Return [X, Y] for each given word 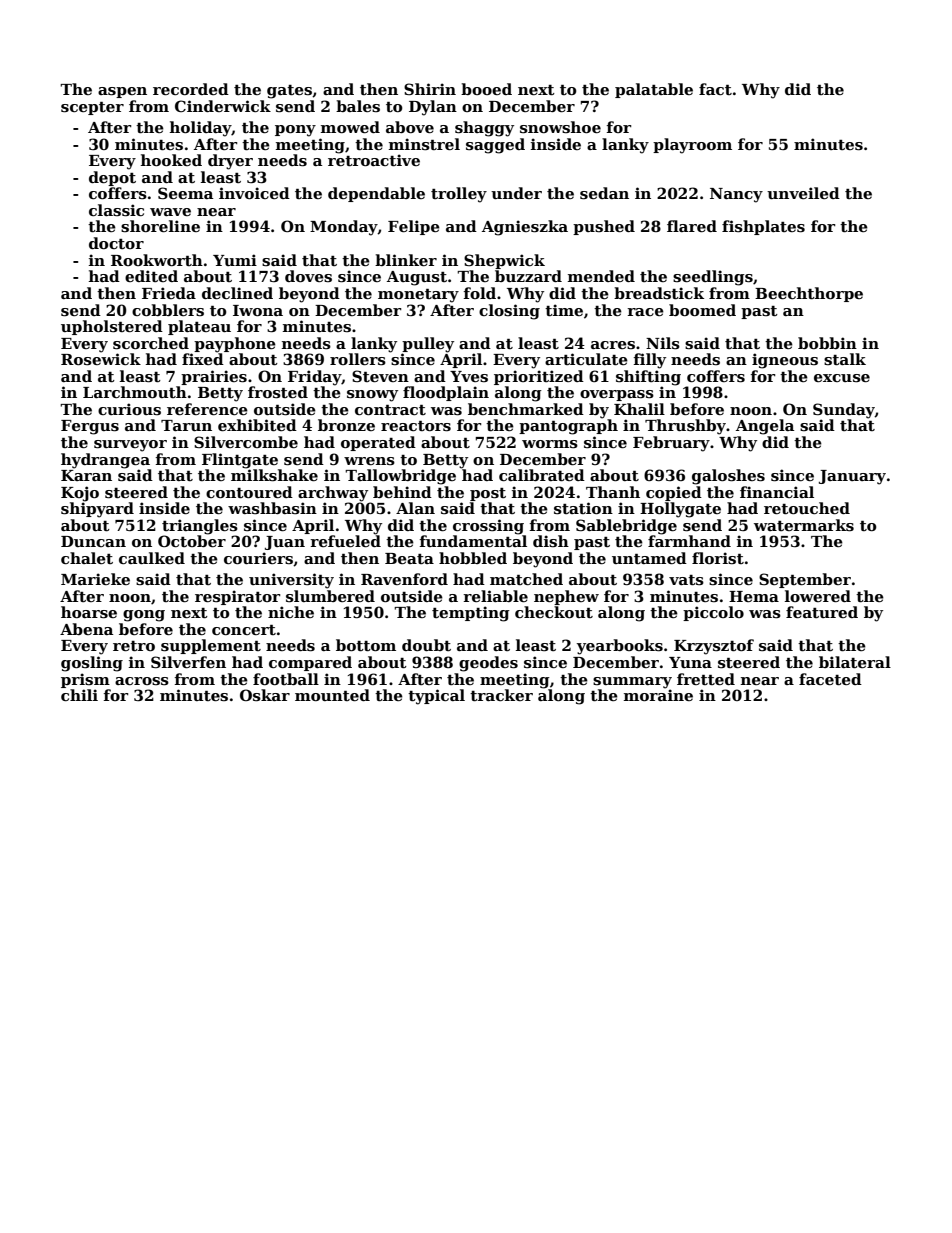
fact [715, 89]
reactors [416, 426]
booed [486, 89]
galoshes [728, 477]
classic [116, 210]
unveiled [803, 193]
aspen [122, 92]
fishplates [763, 227]
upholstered [112, 327]
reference [207, 409]
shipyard [97, 510]
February [671, 444]
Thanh [613, 492]
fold [480, 293]
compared [310, 663]
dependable [376, 194]
